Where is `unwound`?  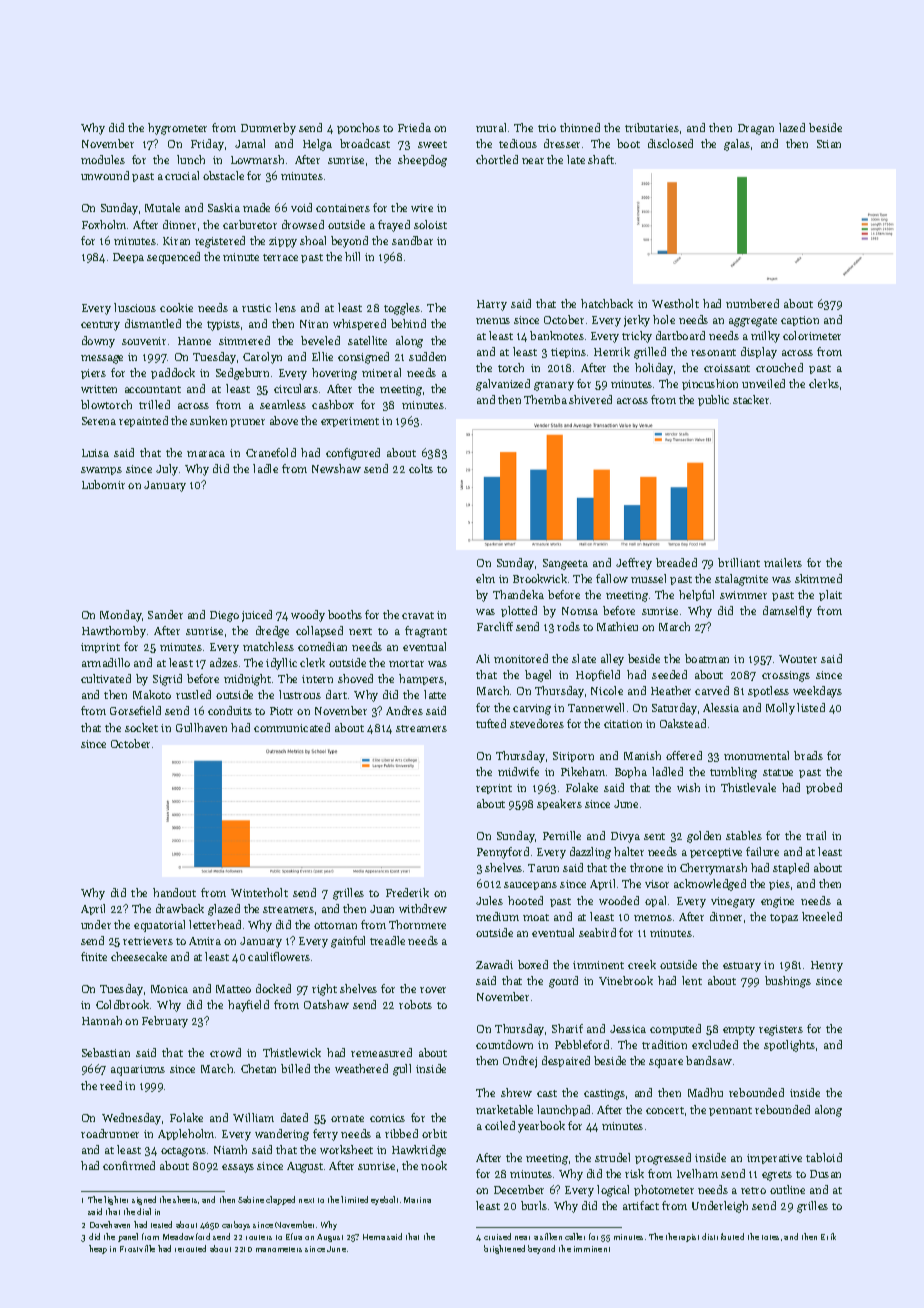
unwound is located at coordinates (105, 175).
